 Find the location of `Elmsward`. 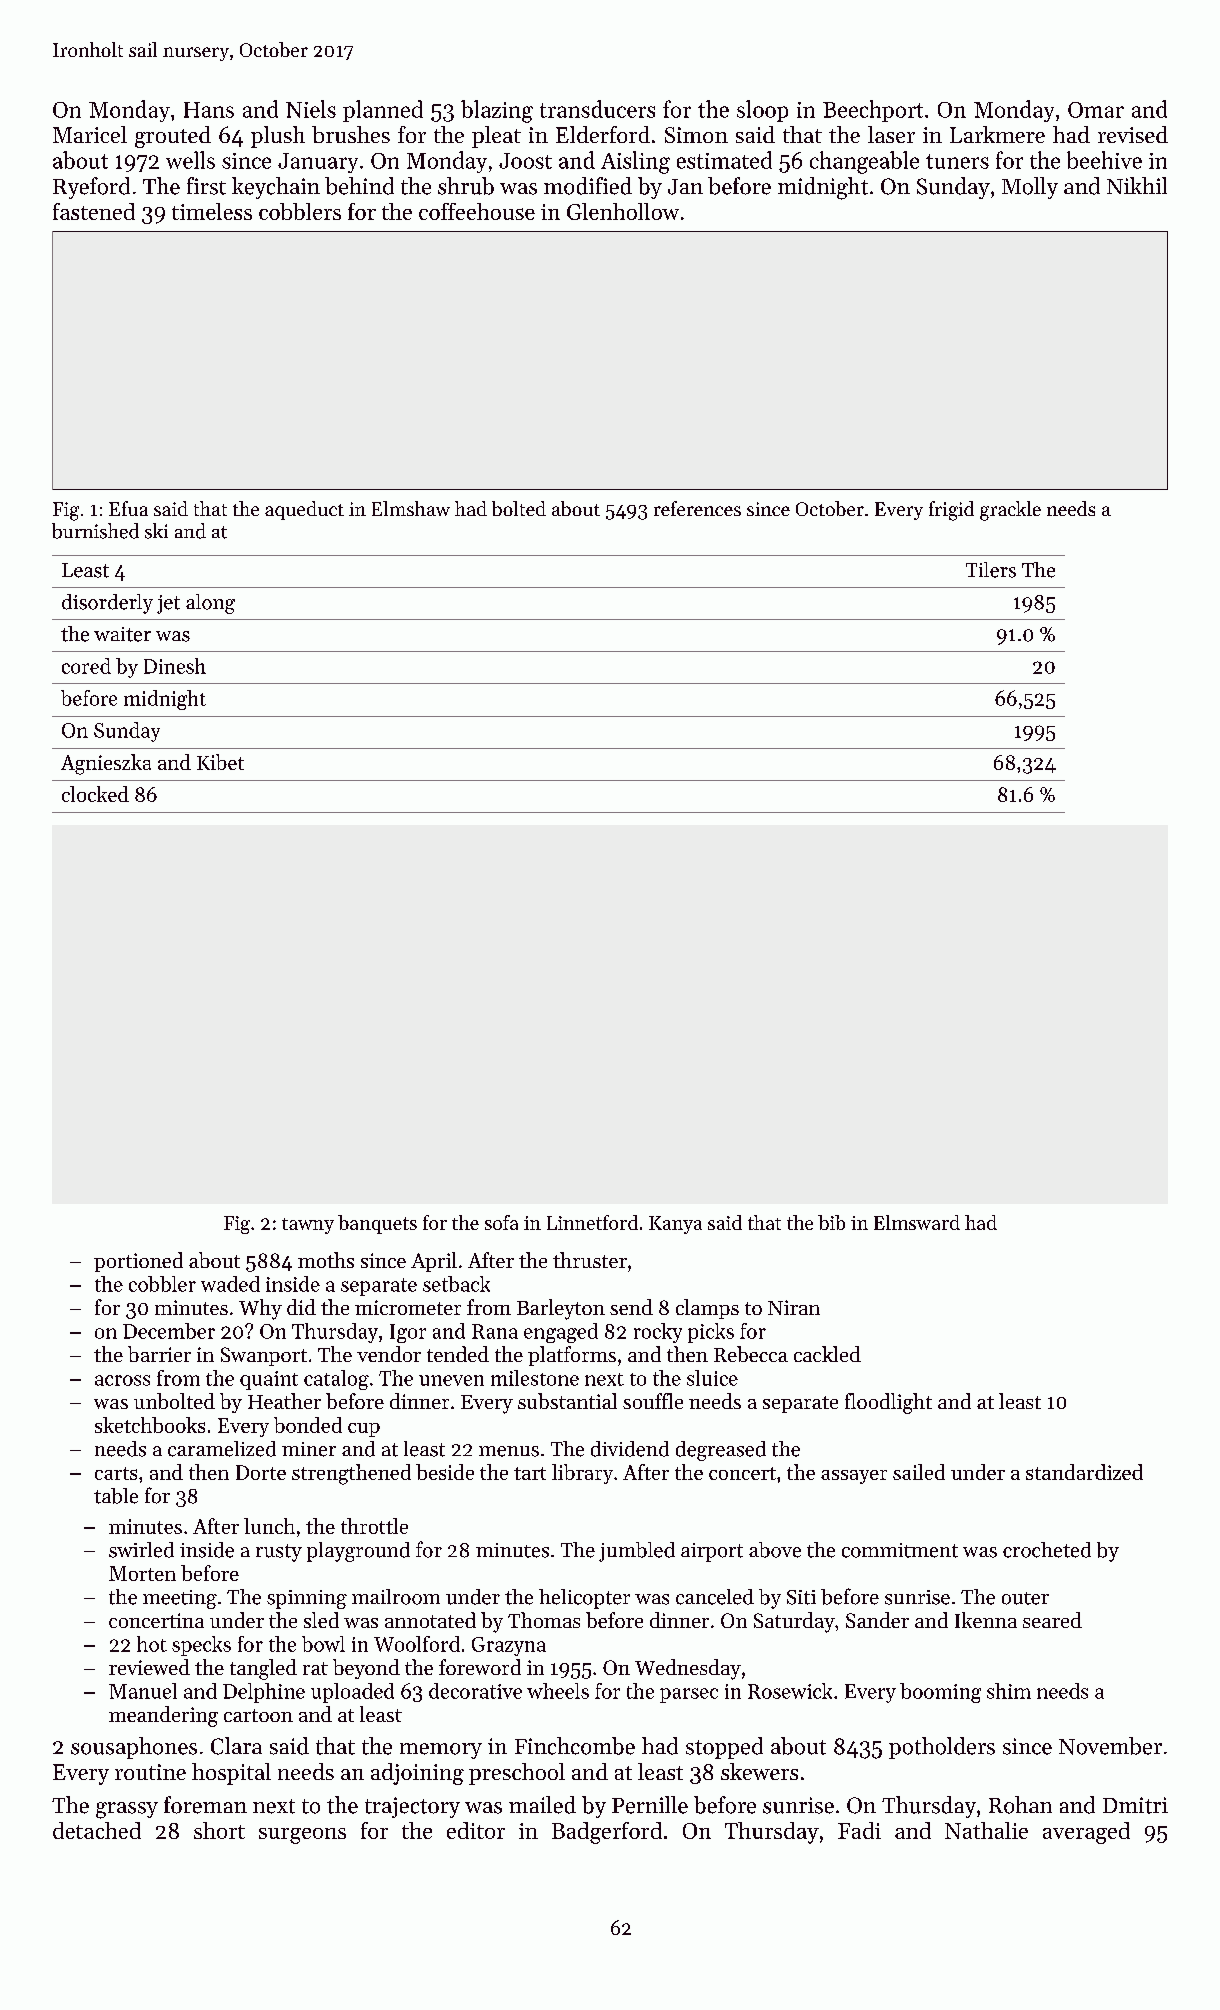

Elmsward is located at coordinates (917, 1222).
